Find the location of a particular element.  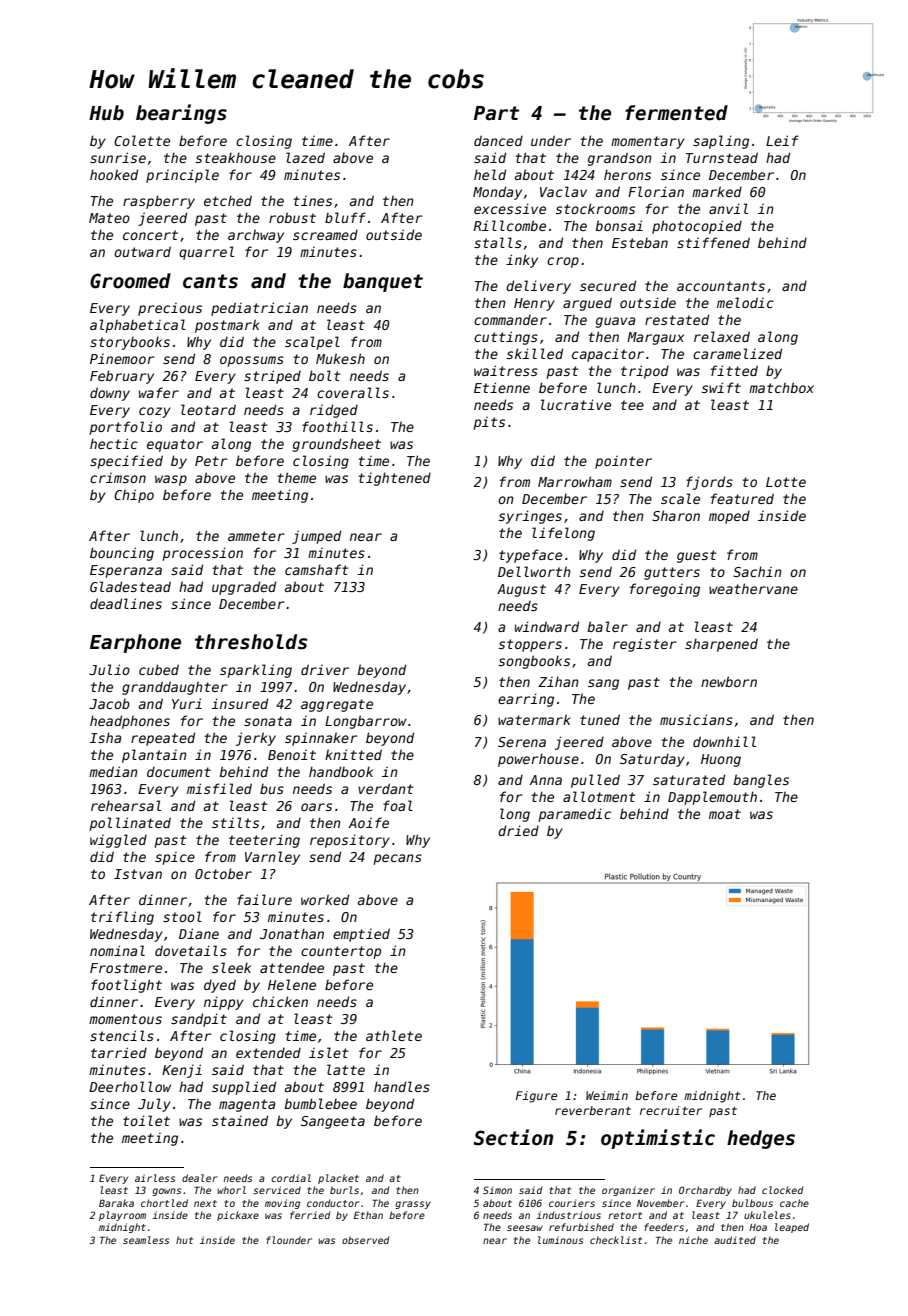

Baraka is located at coordinates (116, 1203).
